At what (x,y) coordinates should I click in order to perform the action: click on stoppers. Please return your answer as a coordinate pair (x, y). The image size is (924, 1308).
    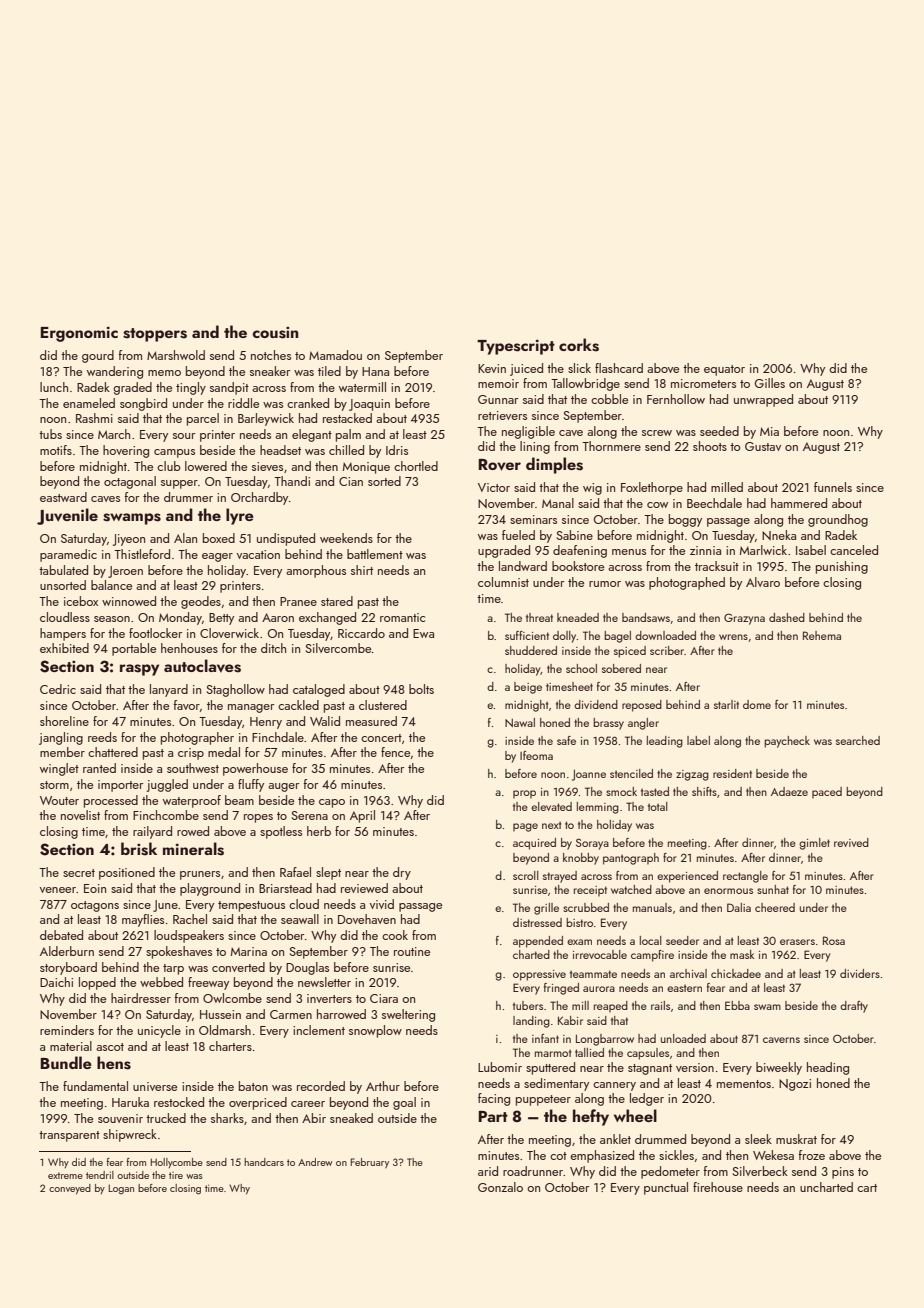
    Looking at the image, I should click on (155, 335).
